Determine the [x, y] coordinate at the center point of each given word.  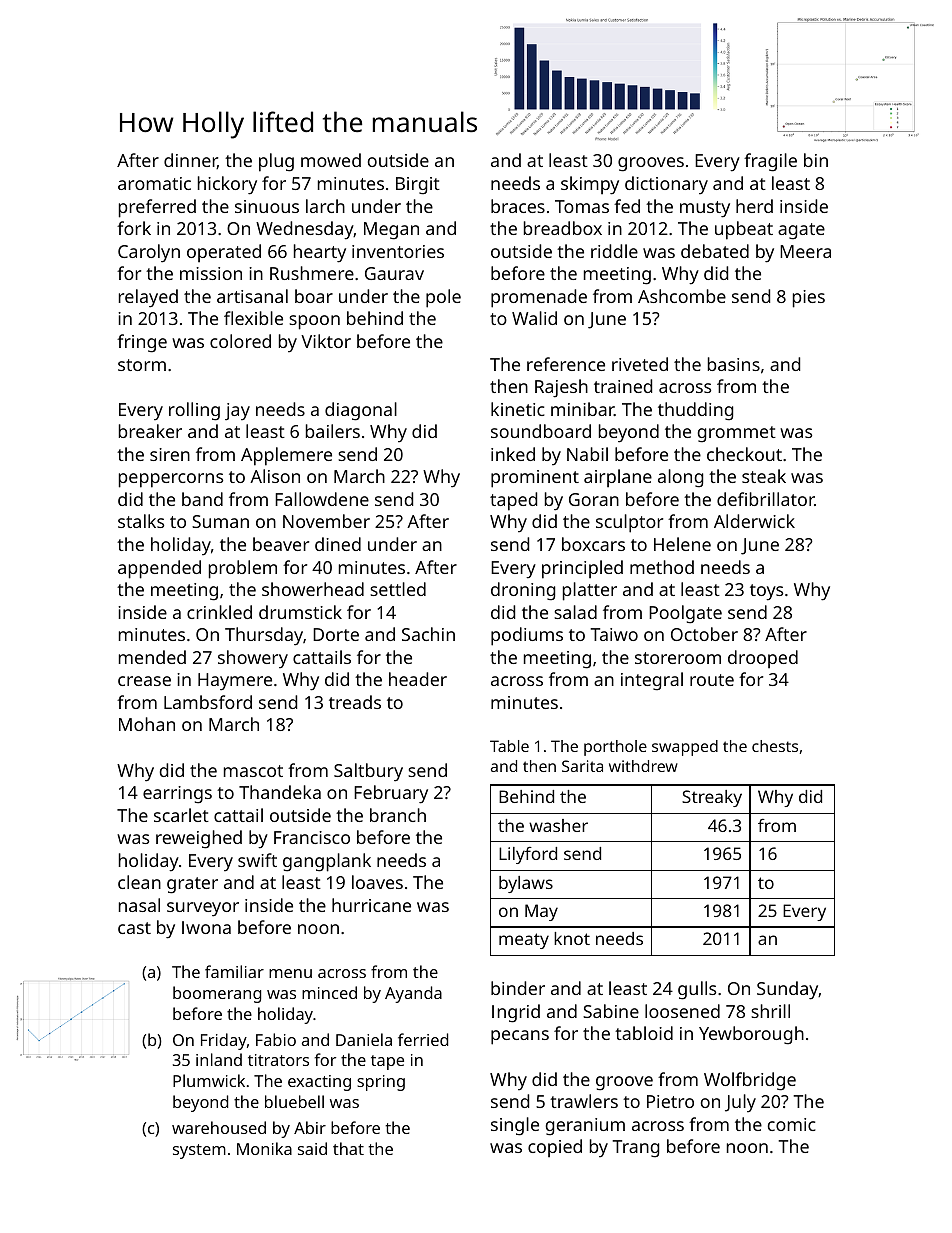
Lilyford [528, 855]
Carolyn [149, 253]
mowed [331, 160]
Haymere [235, 682]
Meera [805, 251]
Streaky [712, 798]
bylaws [526, 884]
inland [219, 1059]
